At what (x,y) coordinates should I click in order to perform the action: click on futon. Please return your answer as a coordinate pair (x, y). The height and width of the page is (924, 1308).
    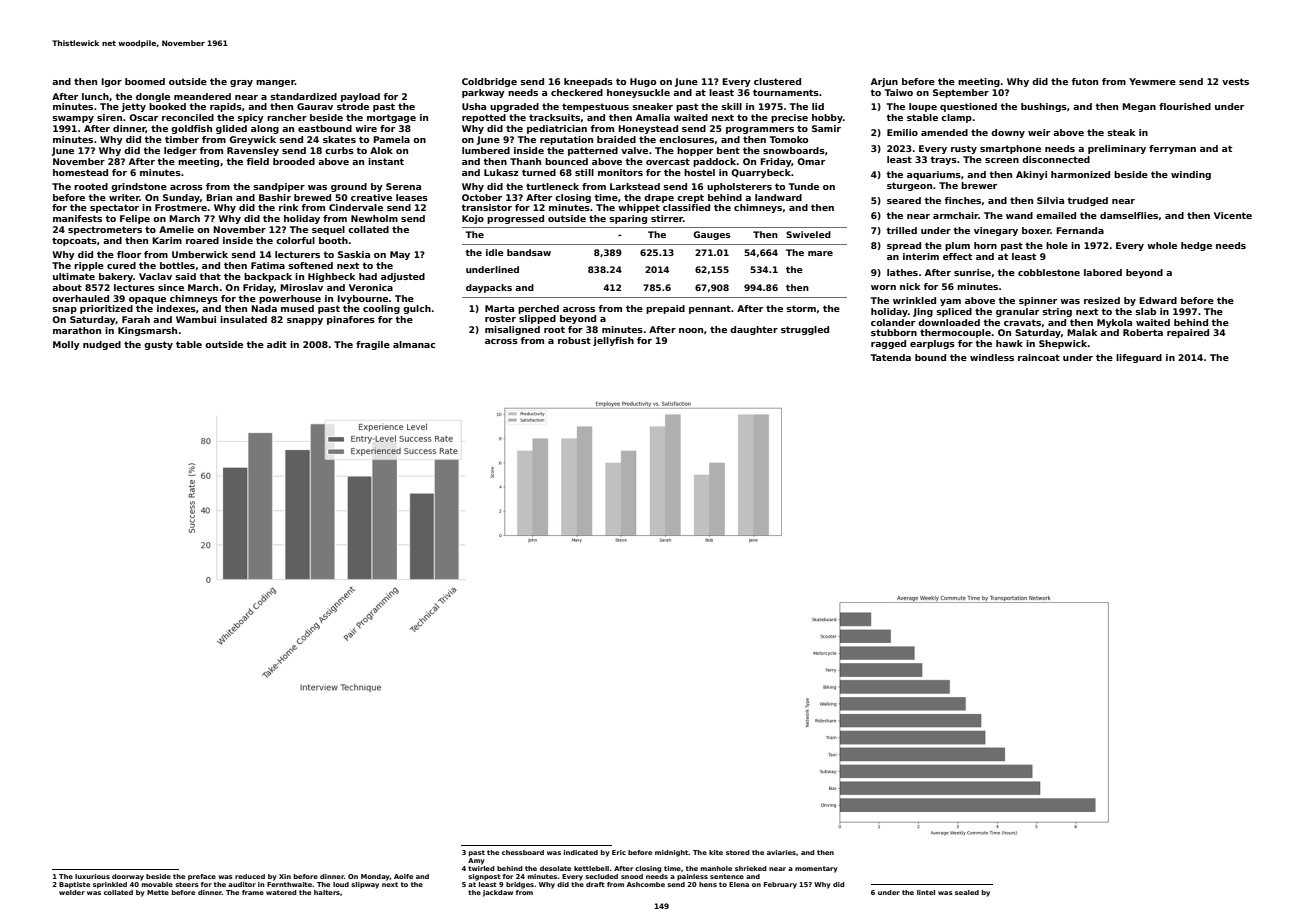
    Looking at the image, I should click on (1085, 81).
